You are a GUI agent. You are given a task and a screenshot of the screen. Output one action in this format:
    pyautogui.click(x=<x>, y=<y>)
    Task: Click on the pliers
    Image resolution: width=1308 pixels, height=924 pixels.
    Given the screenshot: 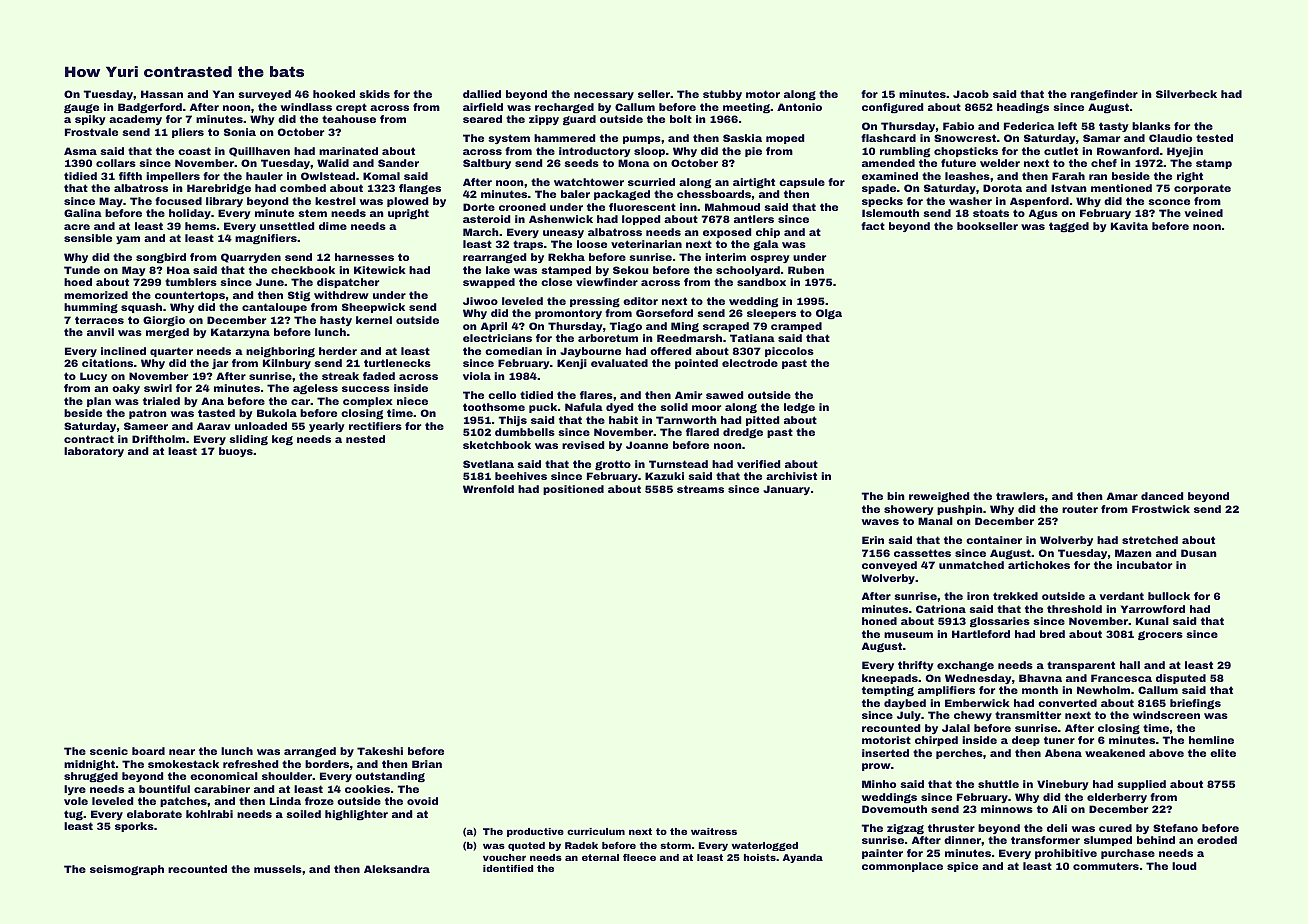 What is the action you would take?
    pyautogui.click(x=188, y=133)
